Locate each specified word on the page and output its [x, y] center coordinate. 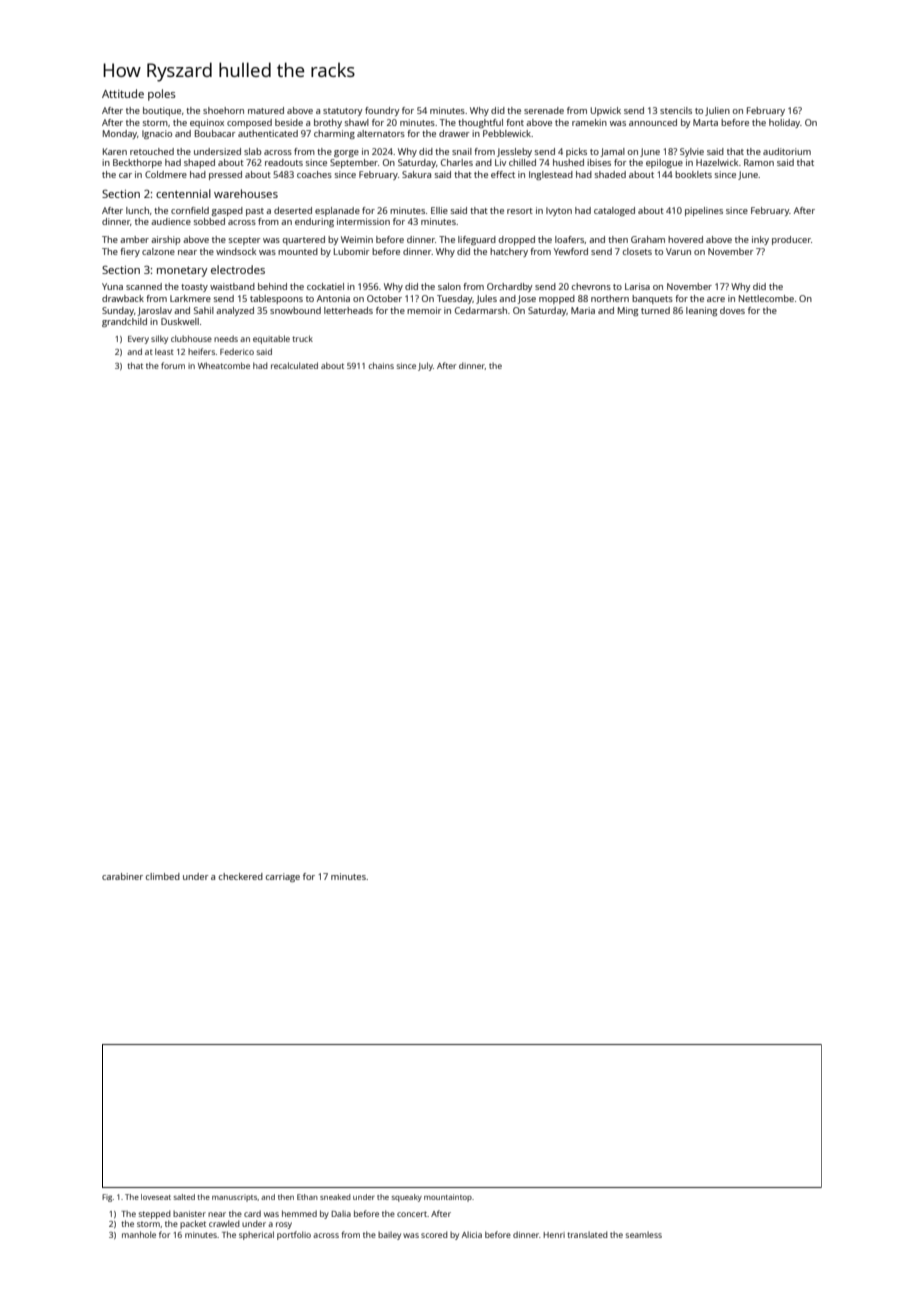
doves [732, 310]
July [425, 366]
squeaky [407, 1198]
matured [266, 110]
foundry [382, 111]
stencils [676, 110]
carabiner [122, 876]
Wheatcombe [224, 365]
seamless [643, 1234]
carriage [283, 877]
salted [184, 1197]
